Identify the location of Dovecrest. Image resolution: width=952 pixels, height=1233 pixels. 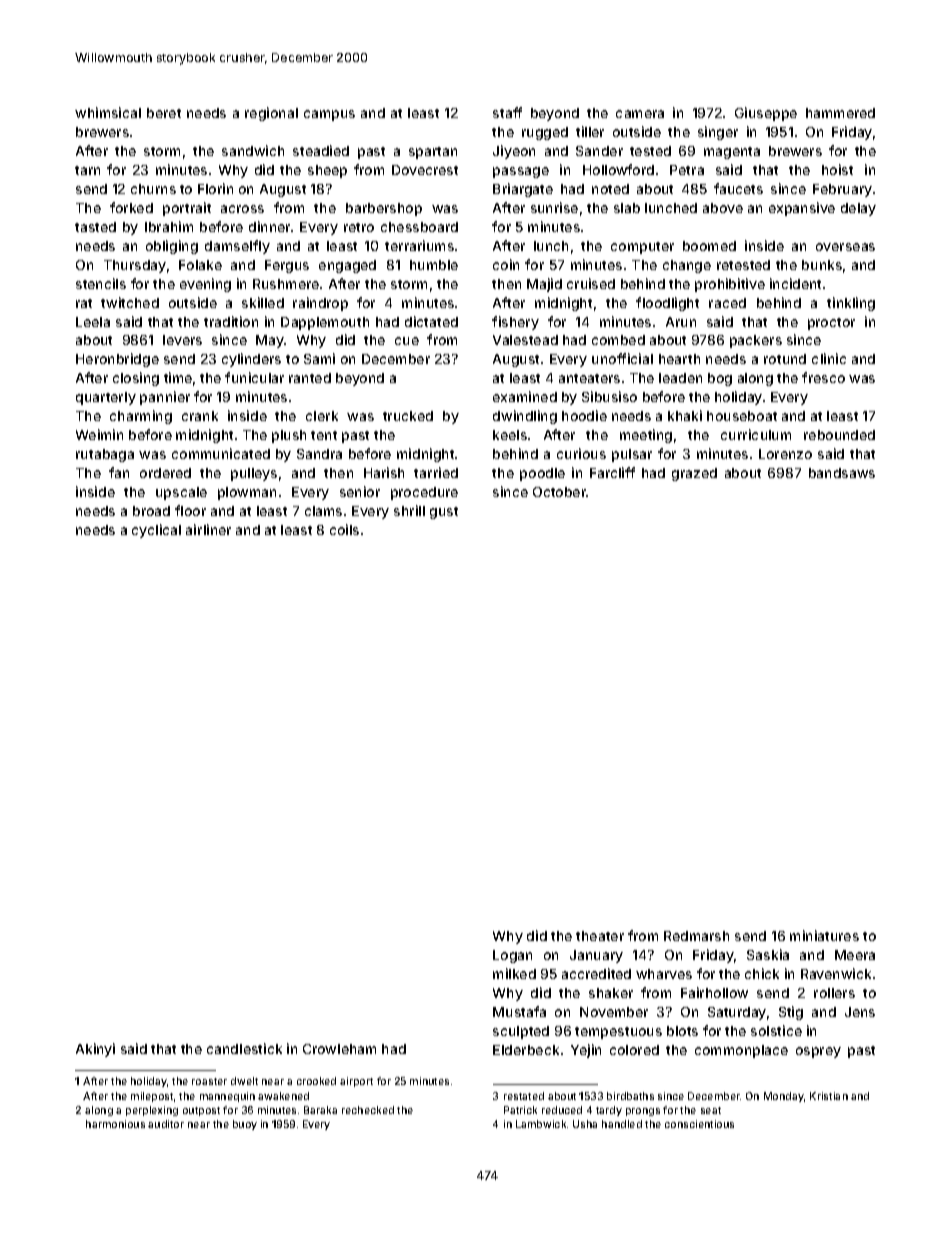
(425, 170).
